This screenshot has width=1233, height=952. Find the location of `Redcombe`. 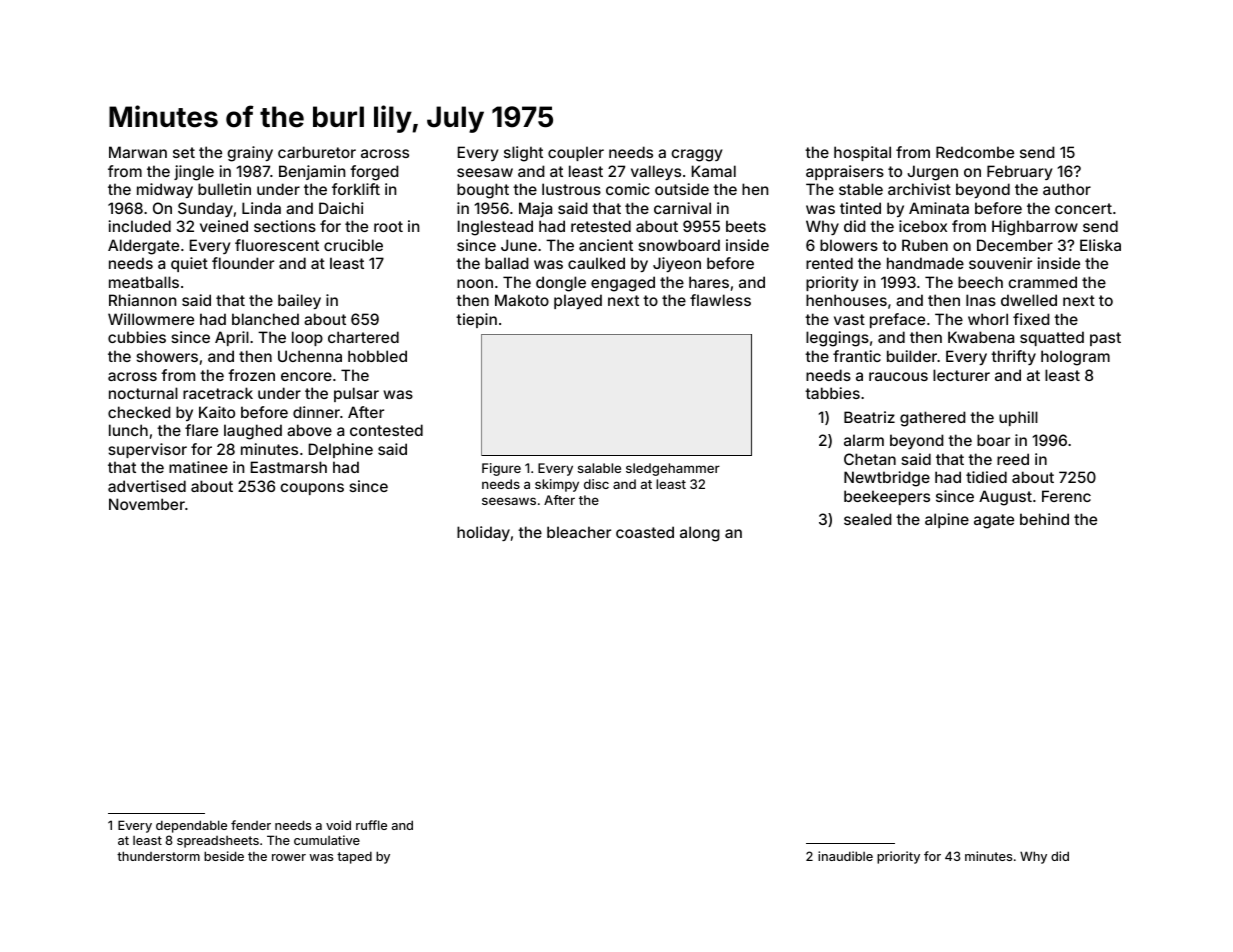

Redcombe is located at coordinates (975, 152).
